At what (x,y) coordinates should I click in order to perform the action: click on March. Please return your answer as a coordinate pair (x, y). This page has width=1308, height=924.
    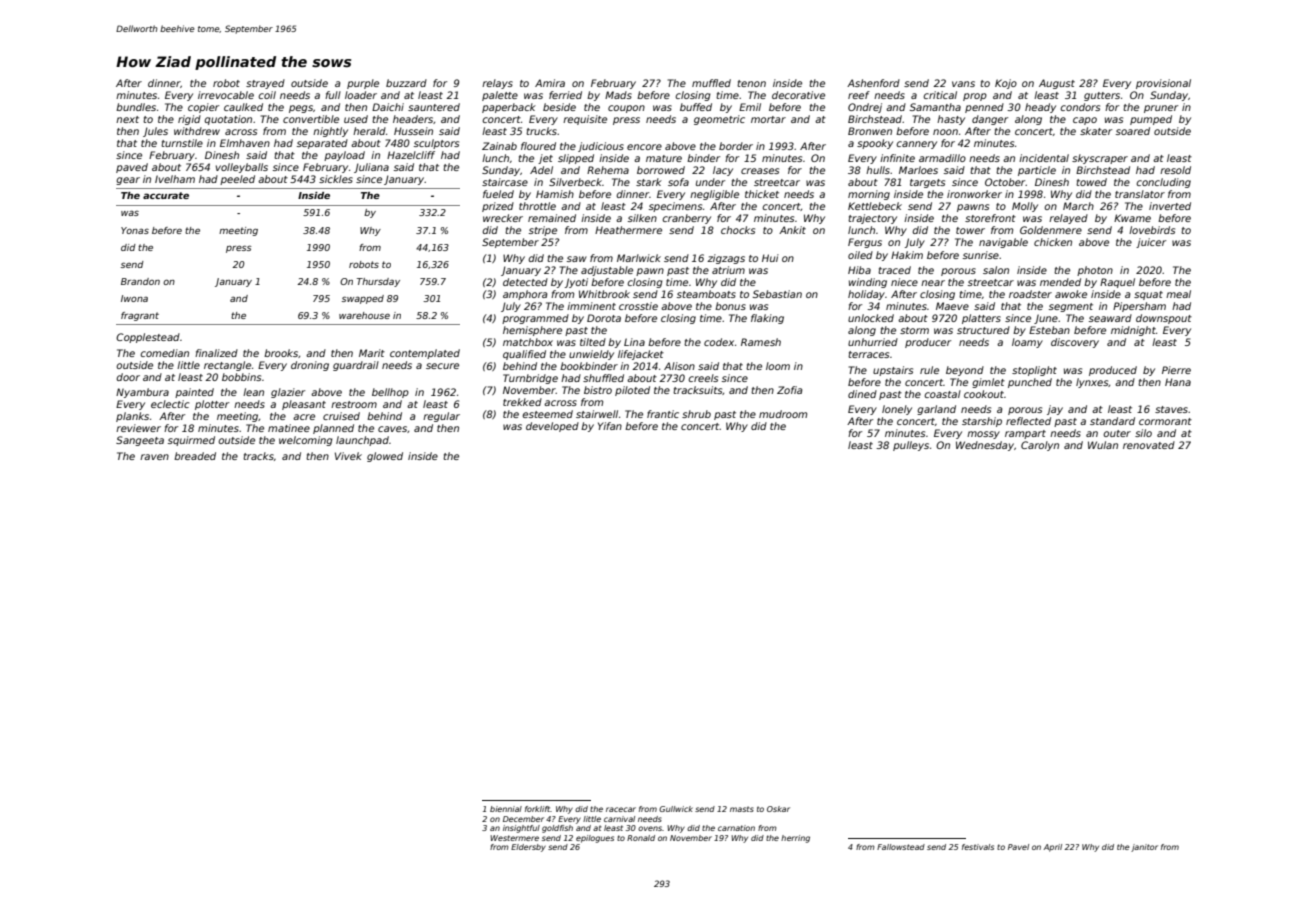
    Looking at the image, I should click on (1078, 206).
